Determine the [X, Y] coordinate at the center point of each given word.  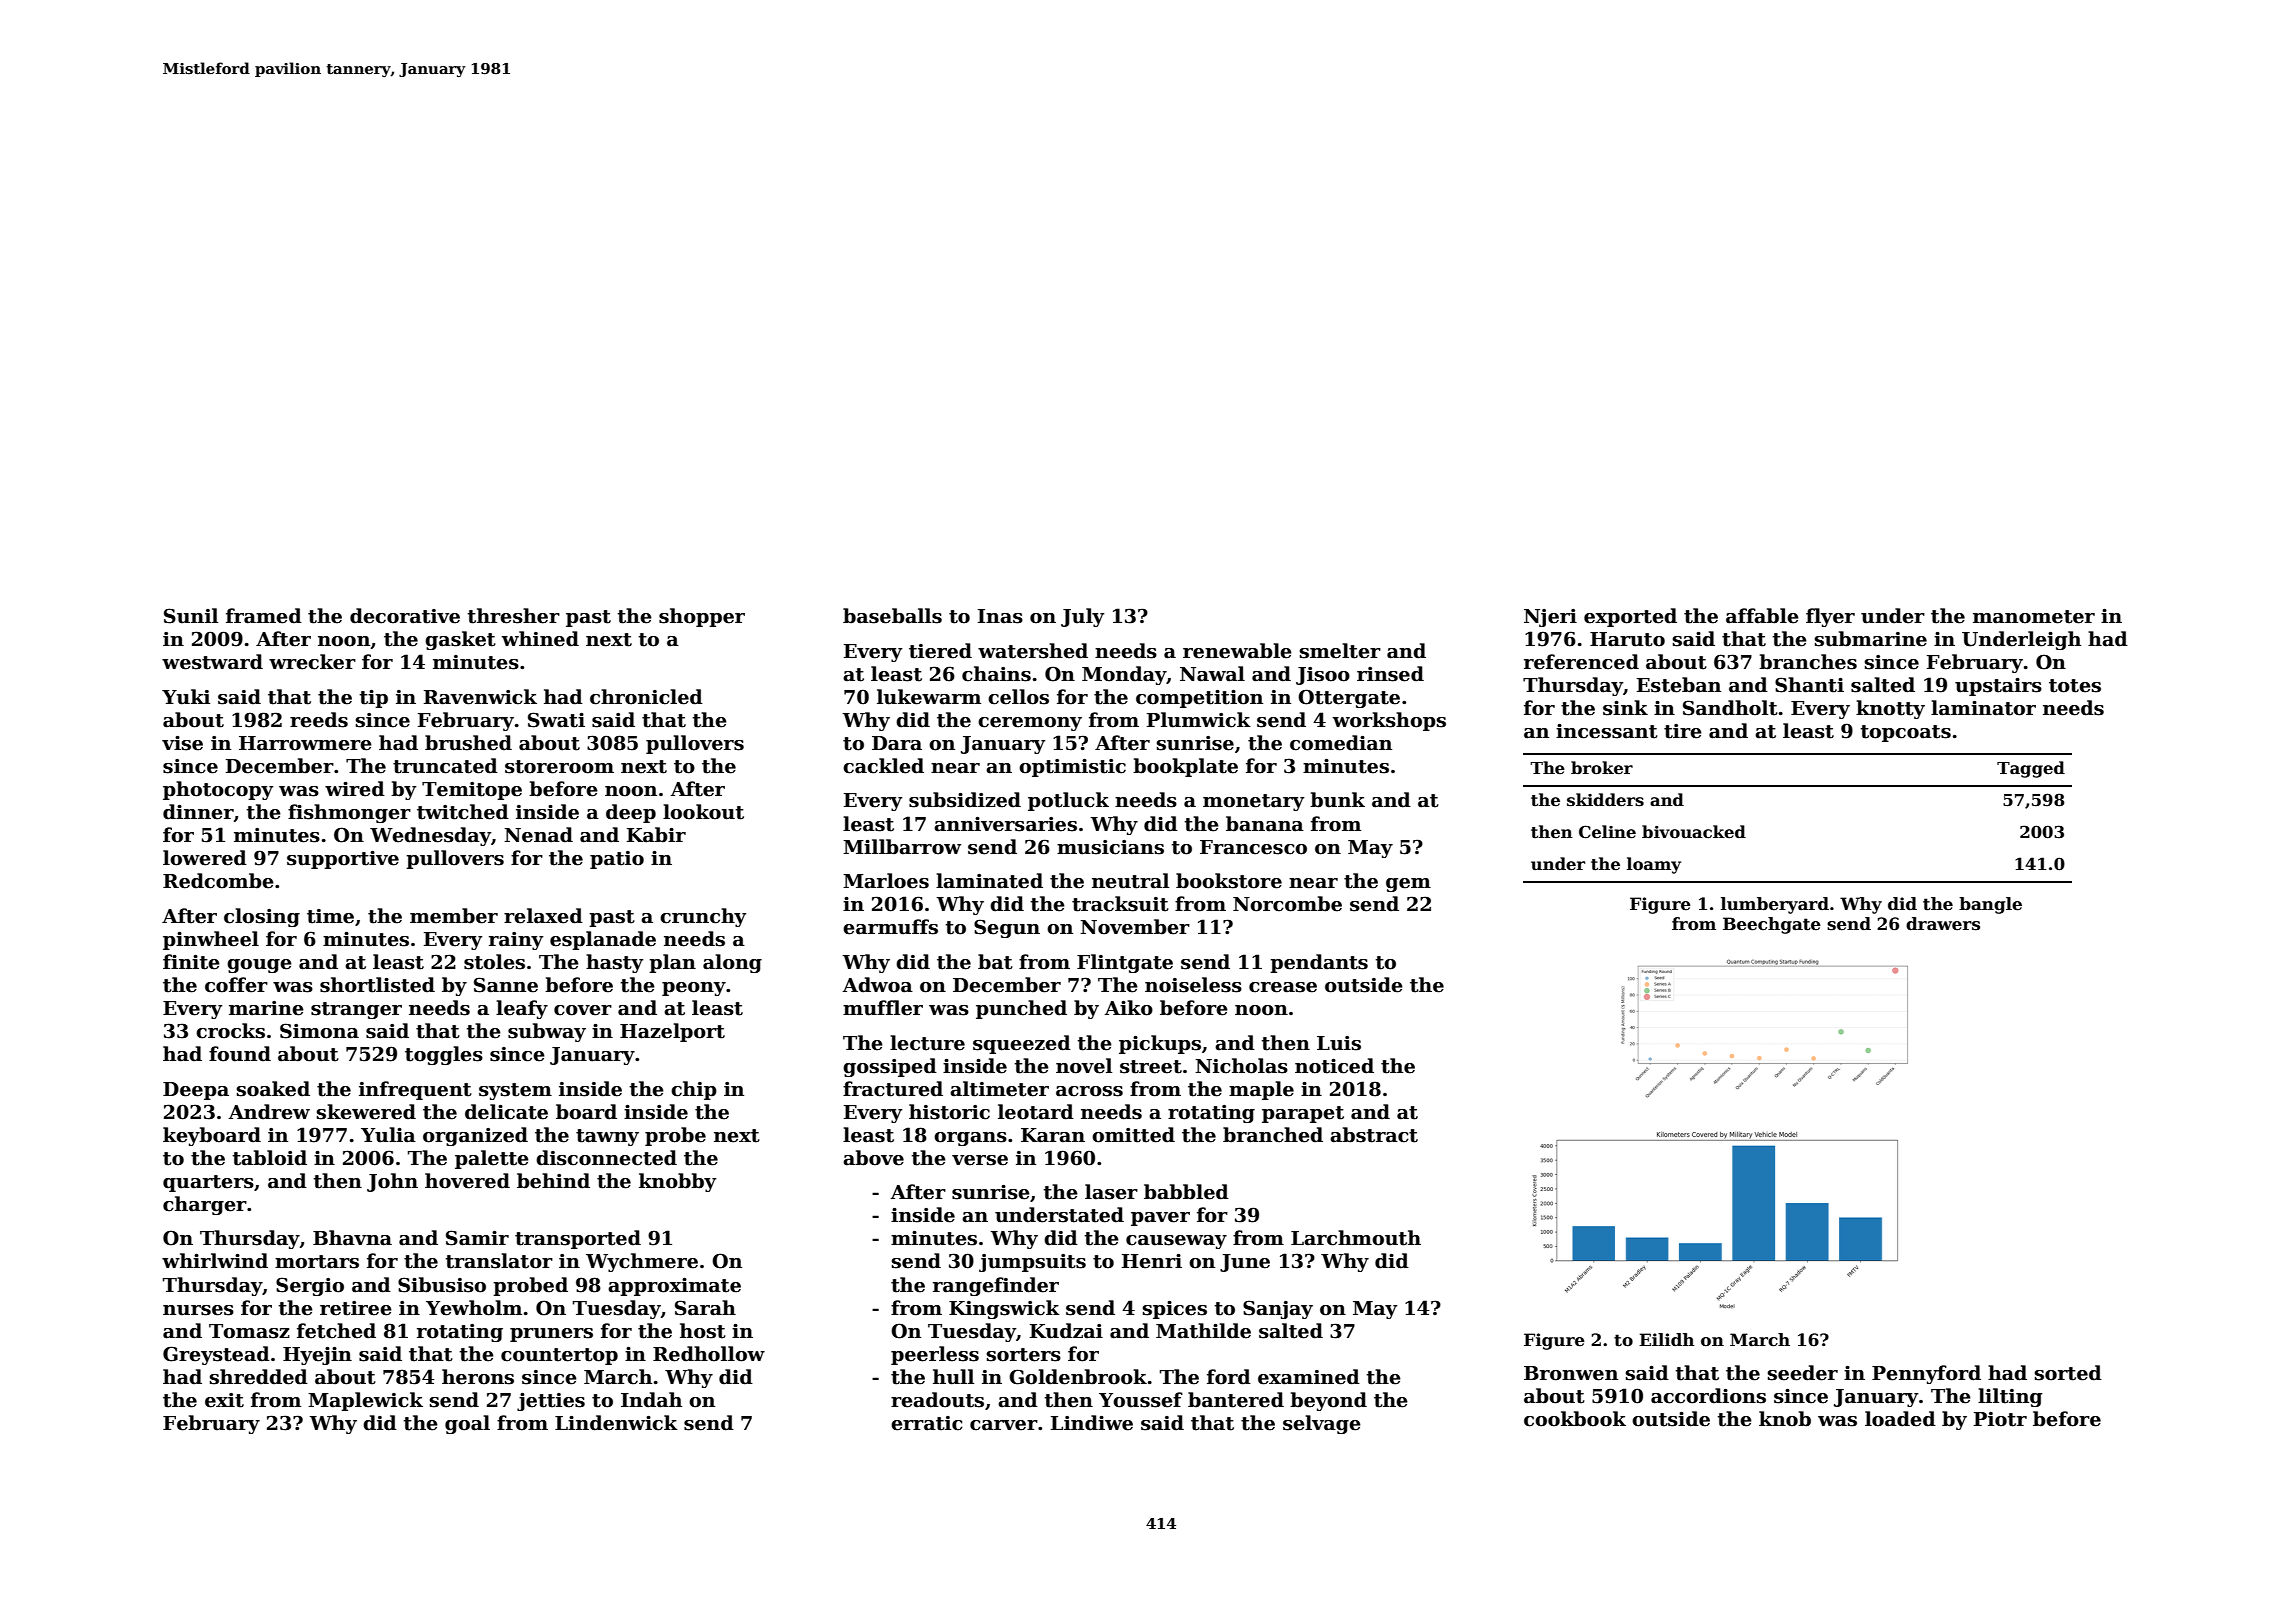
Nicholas [1241, 1066]
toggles [444, 1055]
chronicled [646, 697]
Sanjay [1278, 1309]
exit [224, 1400]
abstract [1374, 1135]
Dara [897, 743]
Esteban [1679, 685]
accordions [1708, 1396]
